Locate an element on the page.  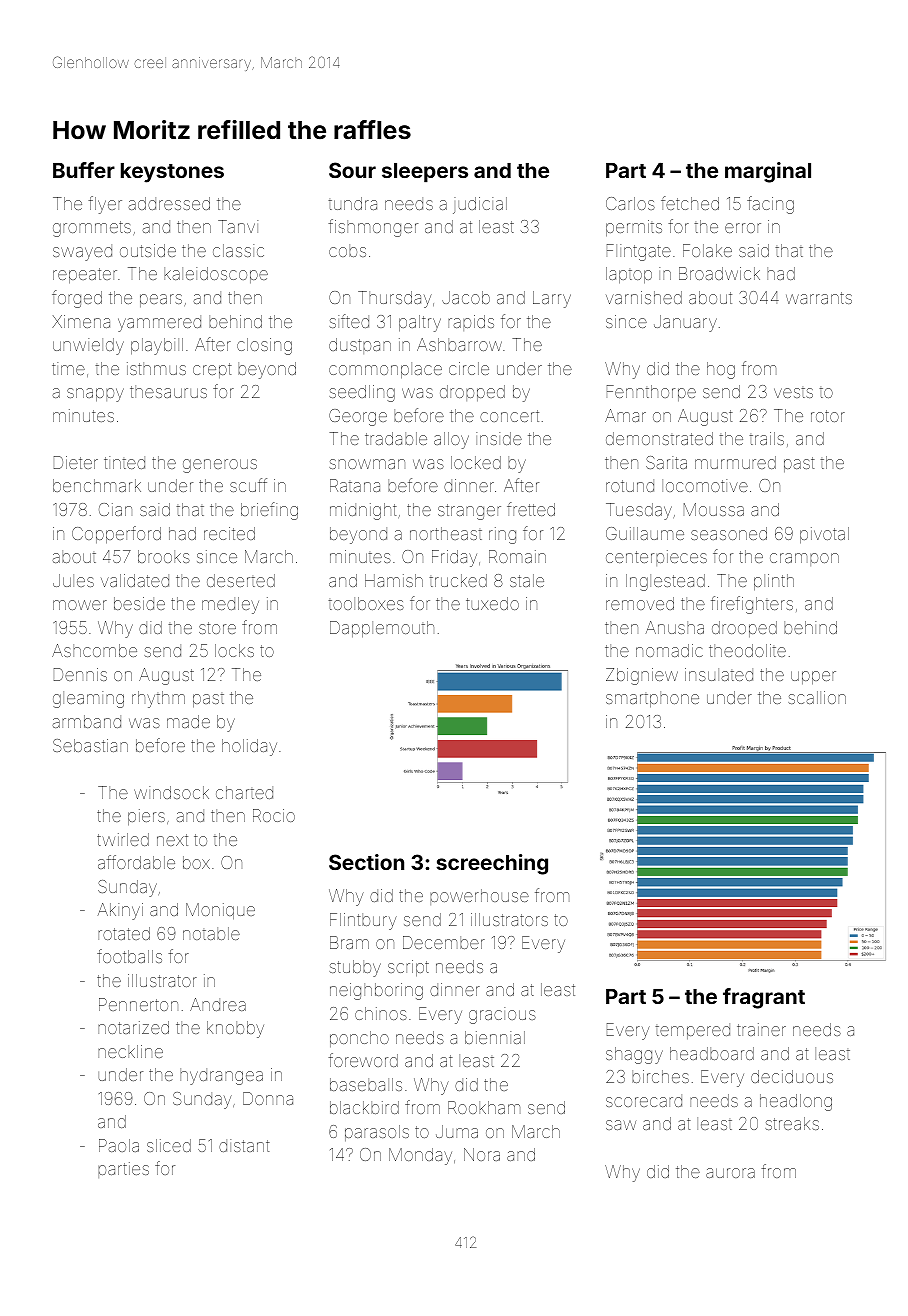
tuxedo is located at coordinates (492, 603).
